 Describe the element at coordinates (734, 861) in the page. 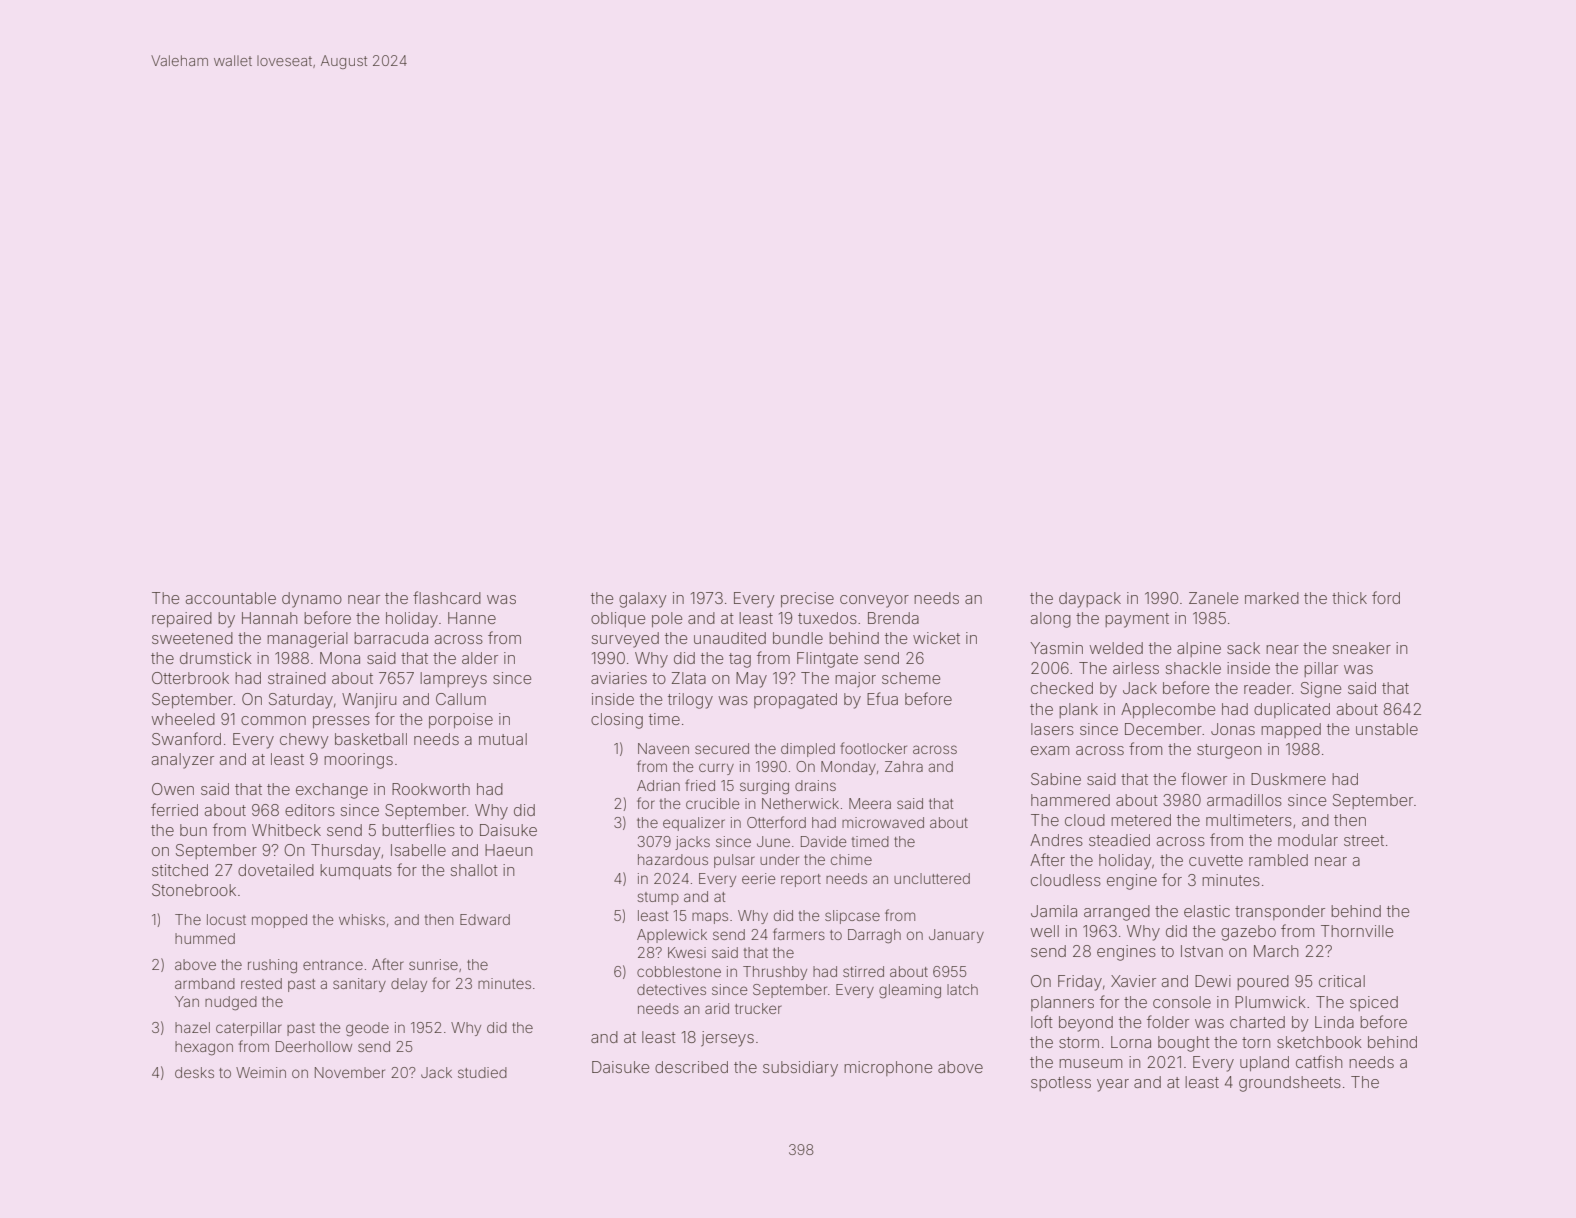

I see `pulsar` at that location.
